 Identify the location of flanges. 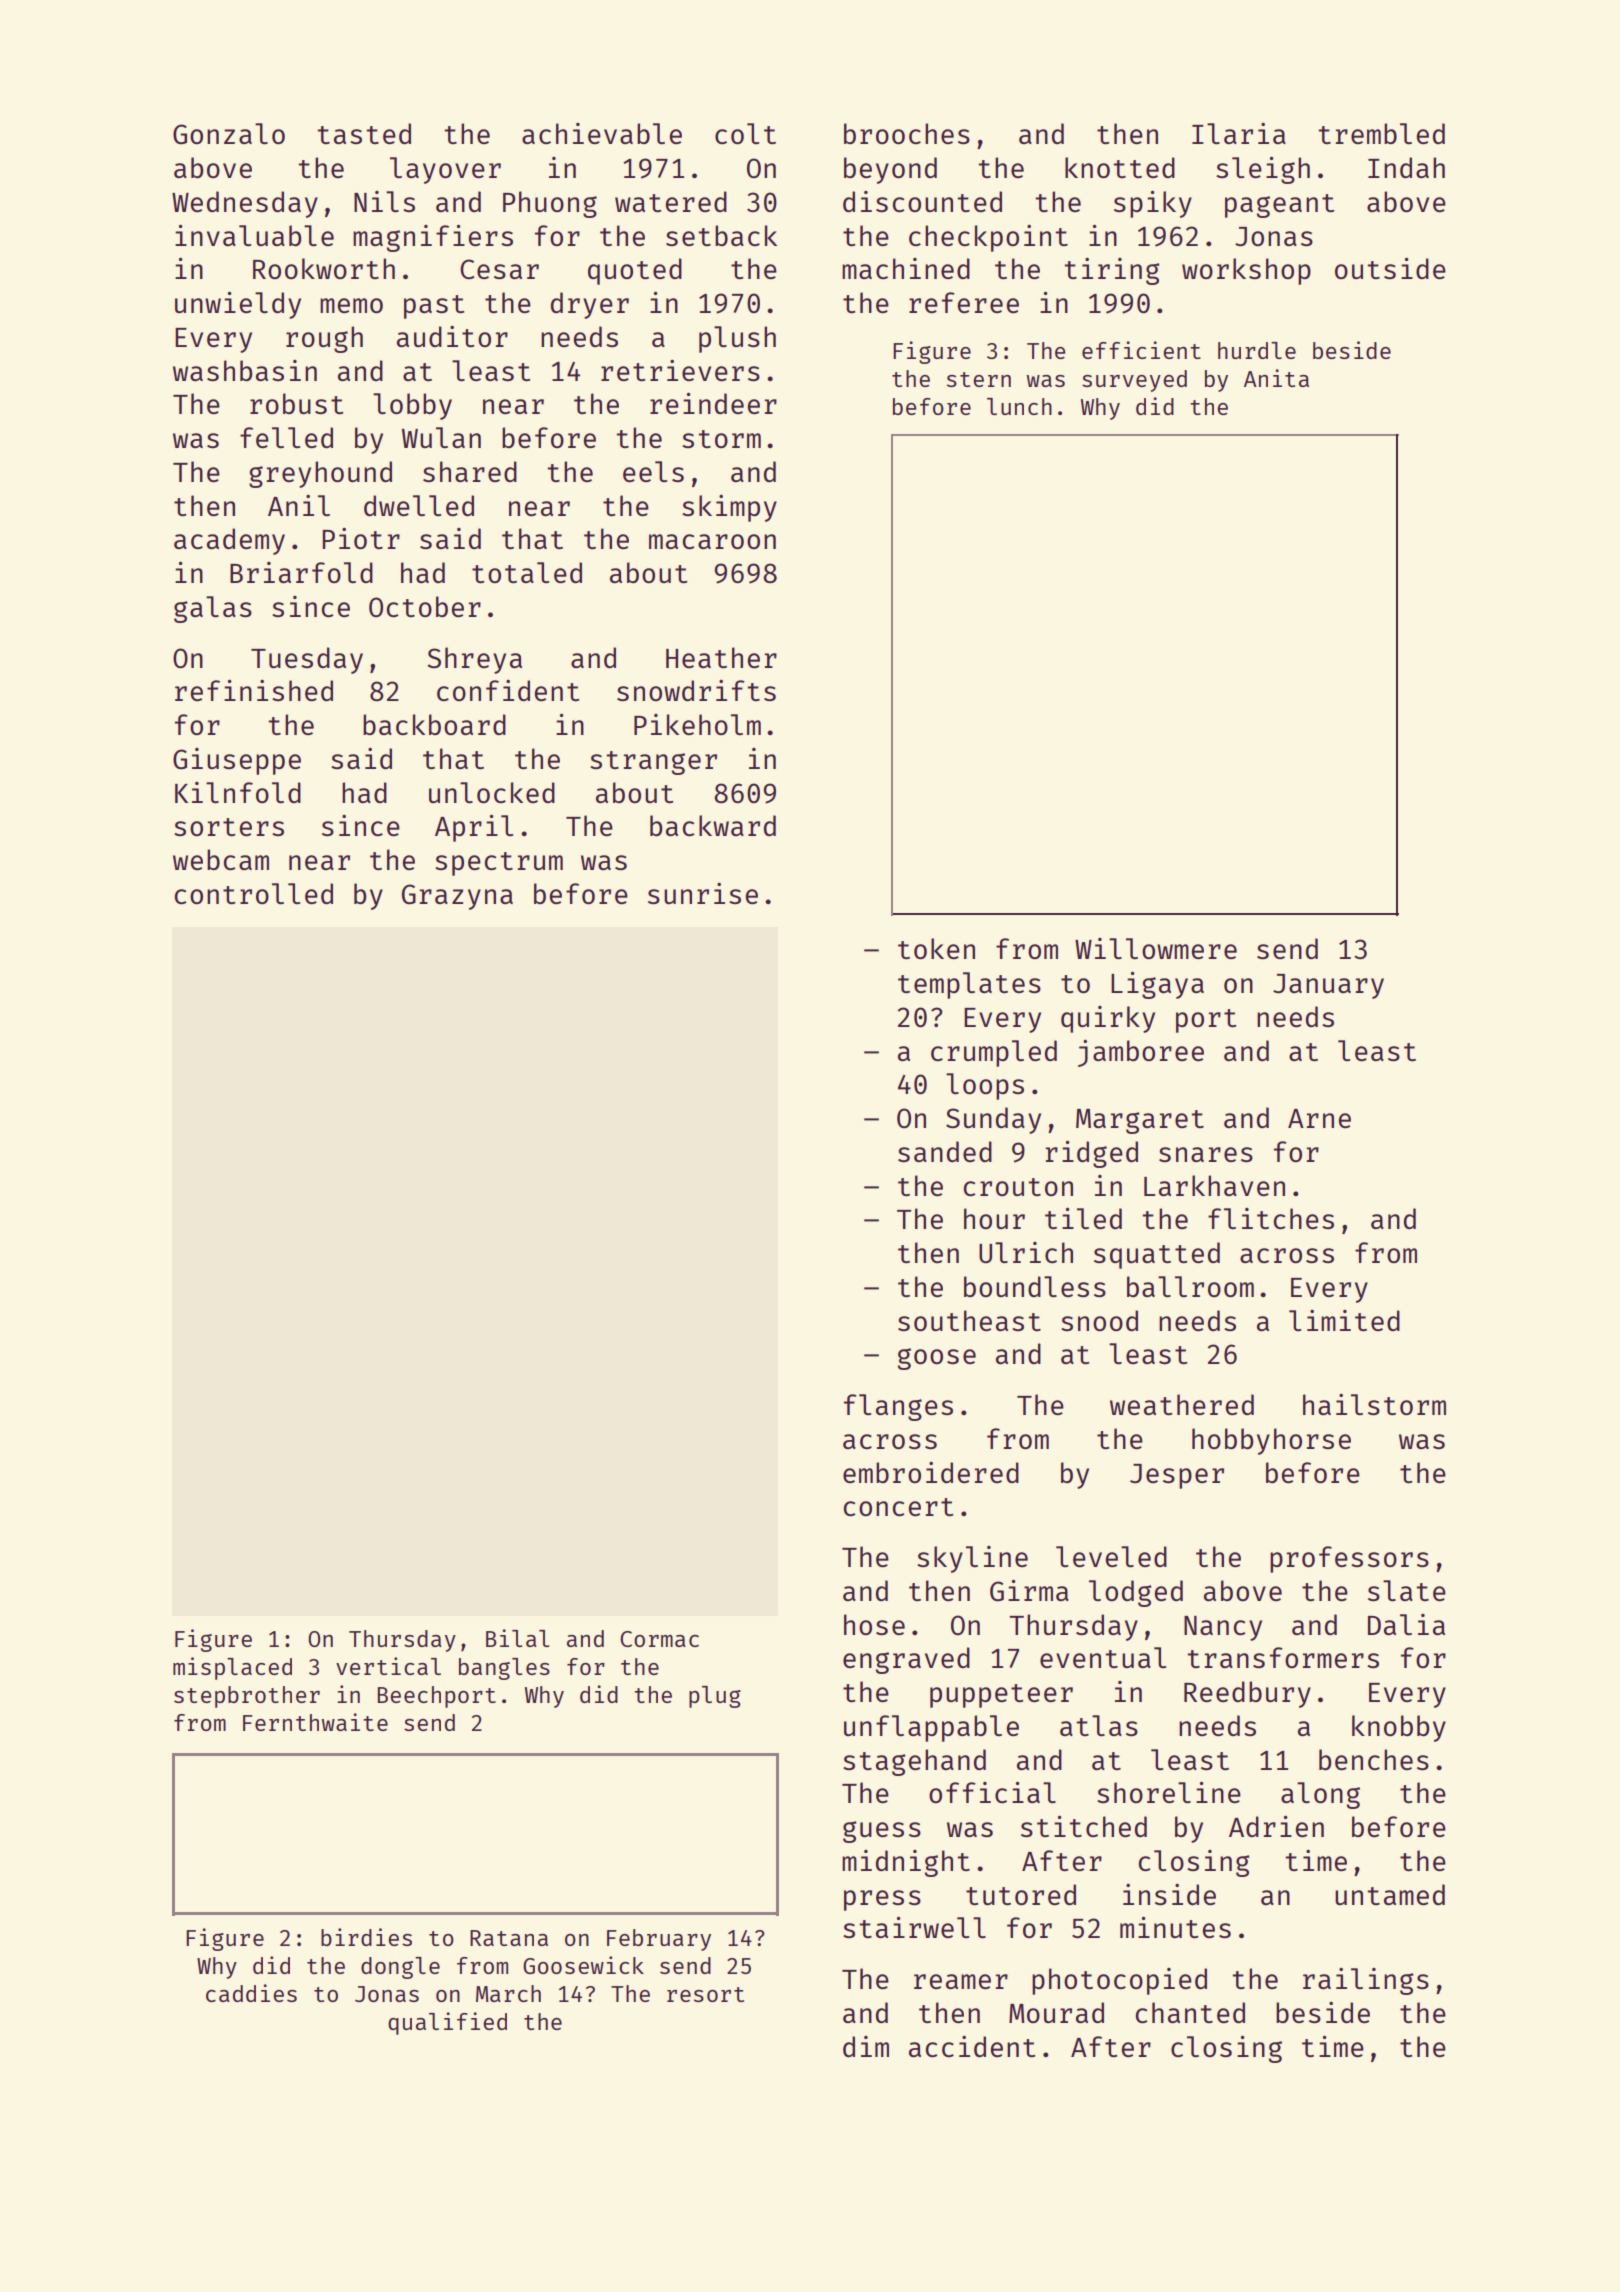
(898, 1407).
